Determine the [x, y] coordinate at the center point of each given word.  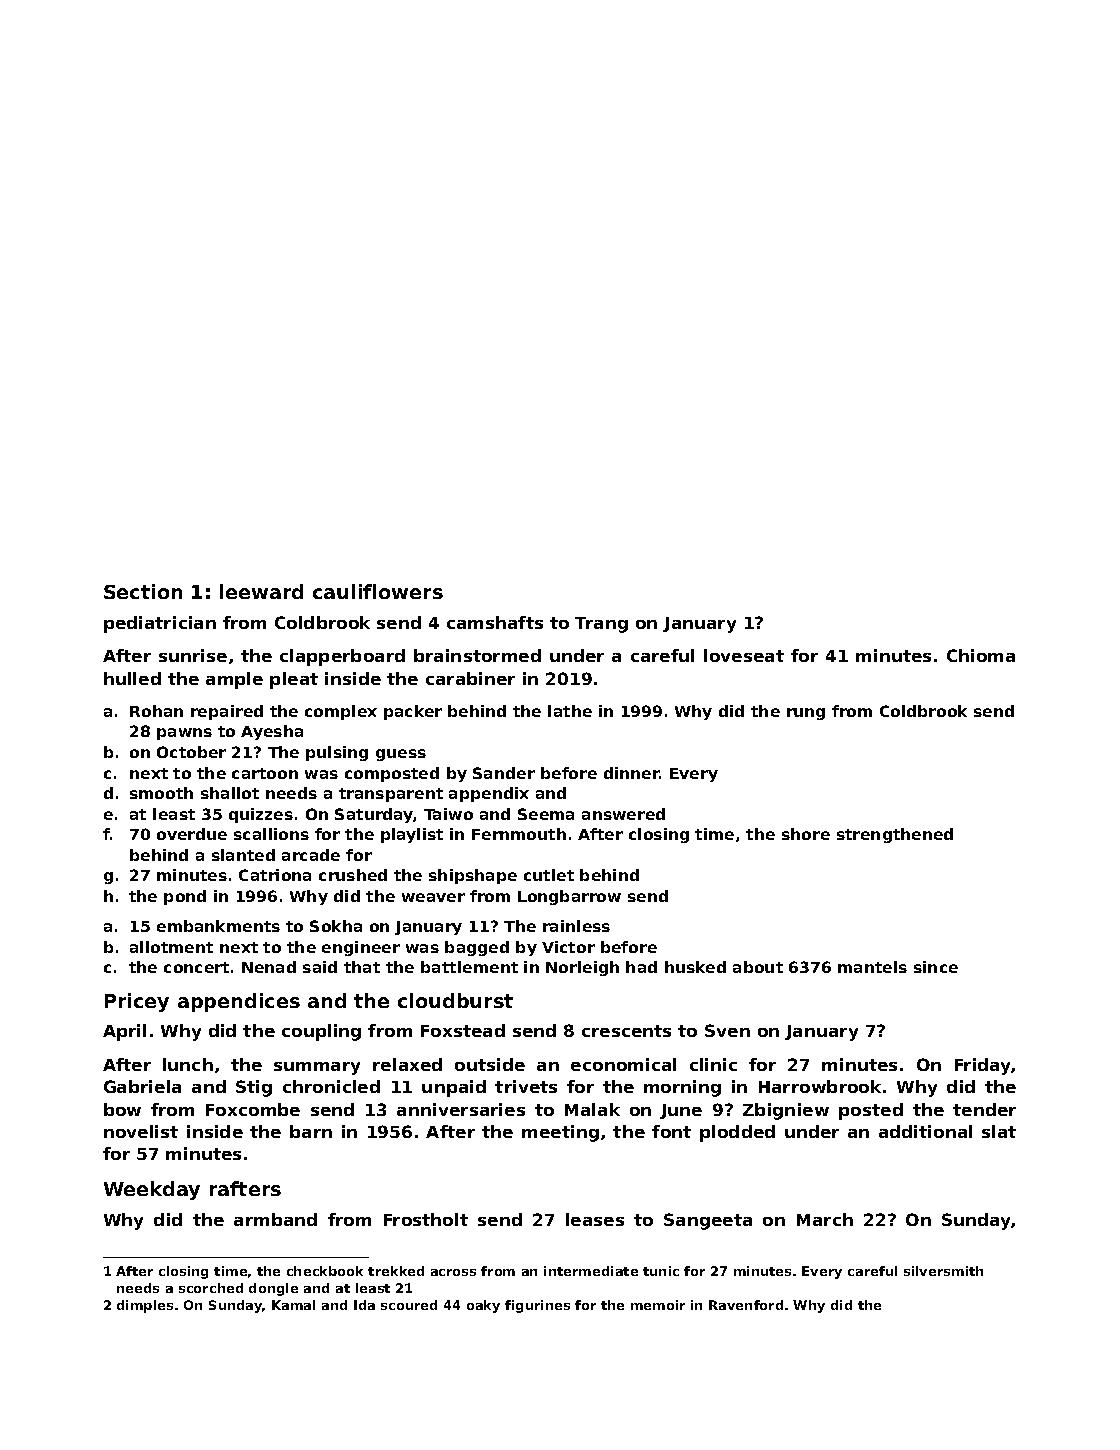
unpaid [454, 1088]
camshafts [495, 622]
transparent [391, 795]
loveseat [744, 655]
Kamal [293, 1305]
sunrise [193, 655]
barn [311, 1131]
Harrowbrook [820, 1086]
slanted [243, 855]
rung [806, 714]
